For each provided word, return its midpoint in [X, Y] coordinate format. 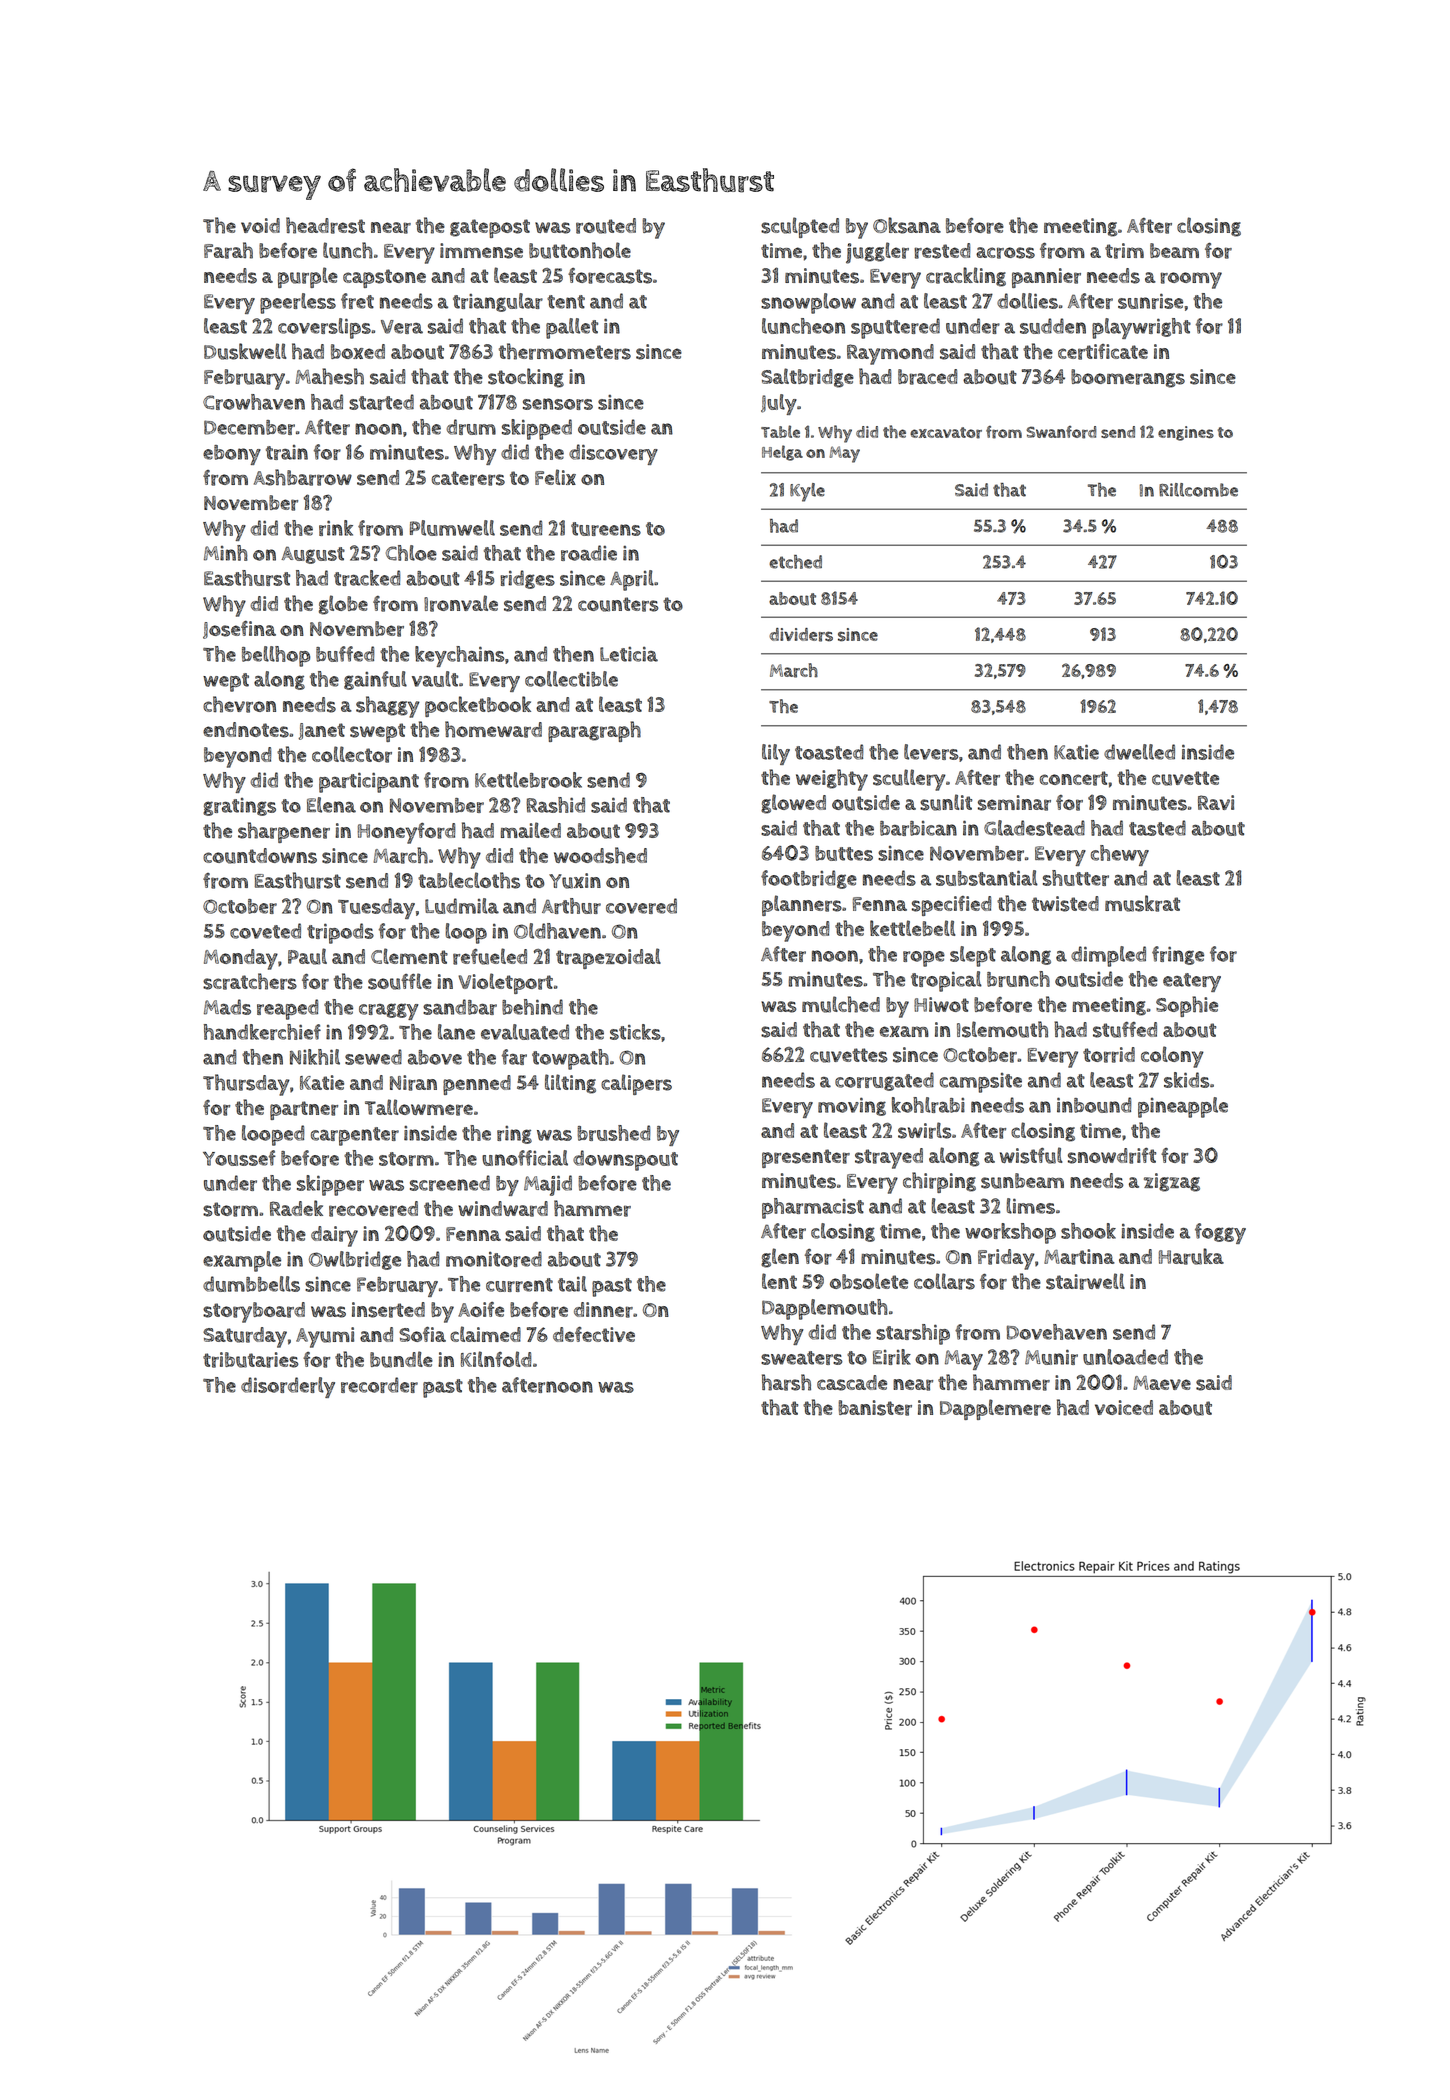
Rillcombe [1198, 490]
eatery [1192, 982]
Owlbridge [355, 1260]
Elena [331, 805]
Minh [226, 553]
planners [802, 905]
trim [1124, 251]
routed [606, 226]
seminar [1014, 803]
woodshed [600, 855]
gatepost [490, 228]
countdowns [260, 856]
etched [795, 562]
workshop [1010, 1233]
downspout [625, 1160]
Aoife [481, 1309]
